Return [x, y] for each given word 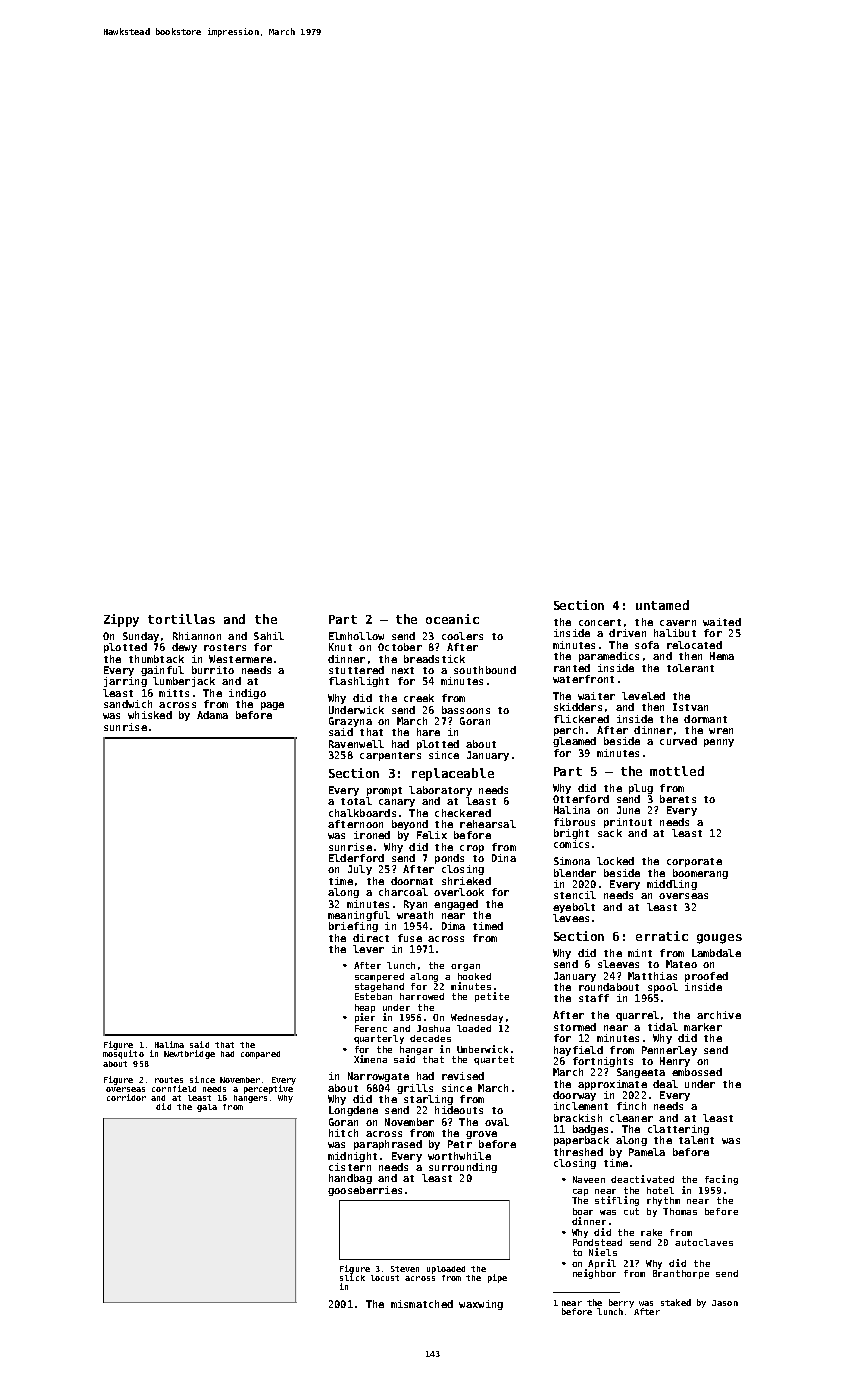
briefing [353, 927]
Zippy [121, 620]
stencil [575, 895]
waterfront [583, 679]
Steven [405, 1269]
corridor [126, 1097]
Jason [725, 1303]
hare [428, 732]
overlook [459, 892]
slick [352, 1277]
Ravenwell [356, 744]
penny [719, 743]
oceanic [452, 619]
